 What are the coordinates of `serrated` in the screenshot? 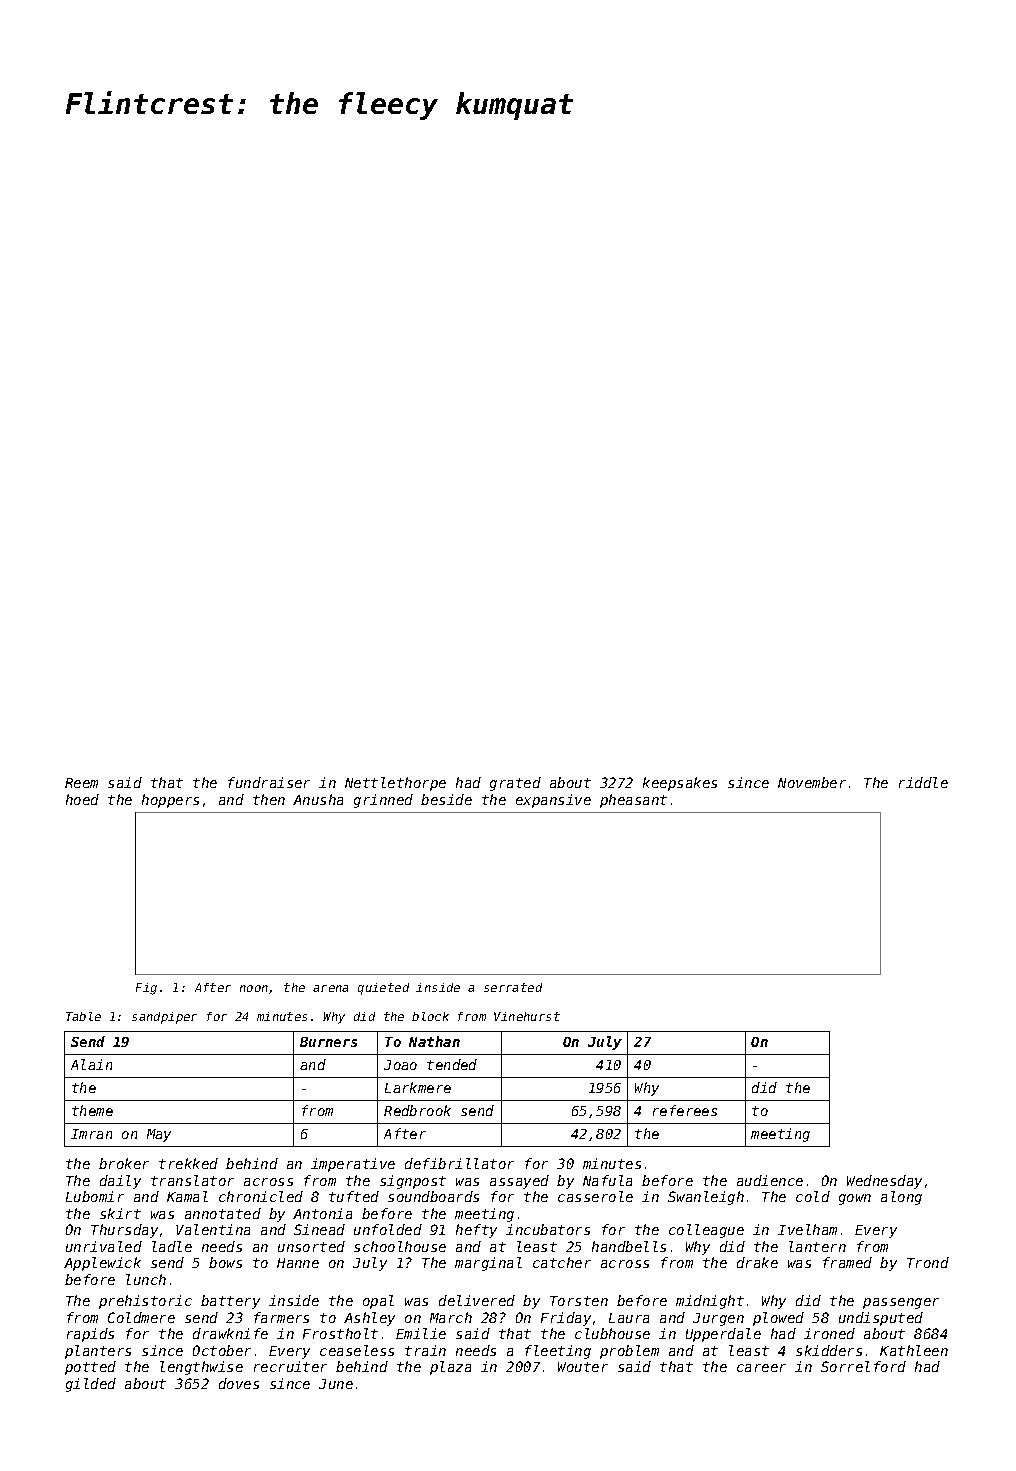 It's located at (513, 987).
